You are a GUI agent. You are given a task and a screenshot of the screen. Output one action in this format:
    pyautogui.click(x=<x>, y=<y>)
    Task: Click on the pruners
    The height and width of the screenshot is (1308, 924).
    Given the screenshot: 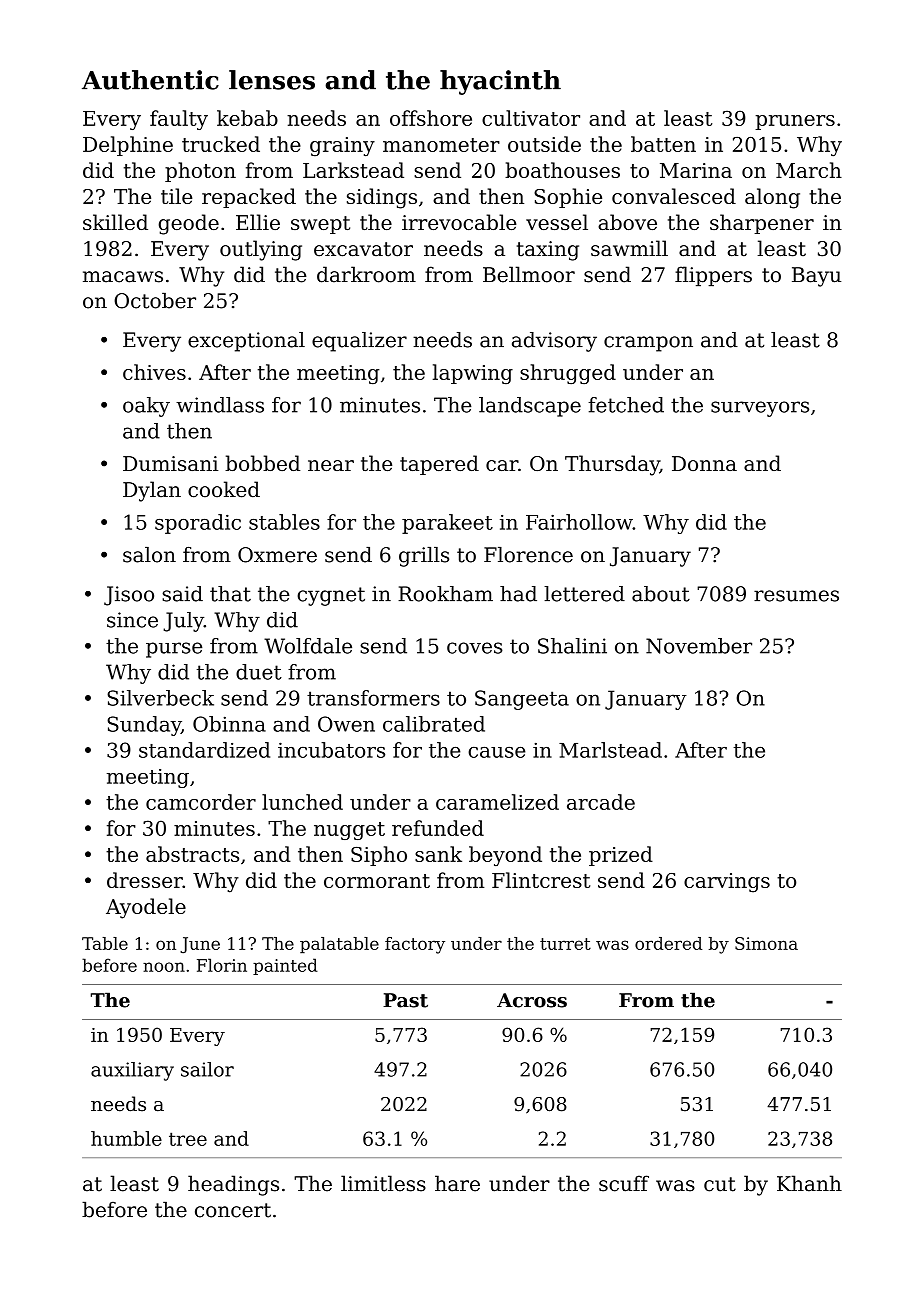 What is the action you would take?
    pyautogui.click(x=795, y=122)
